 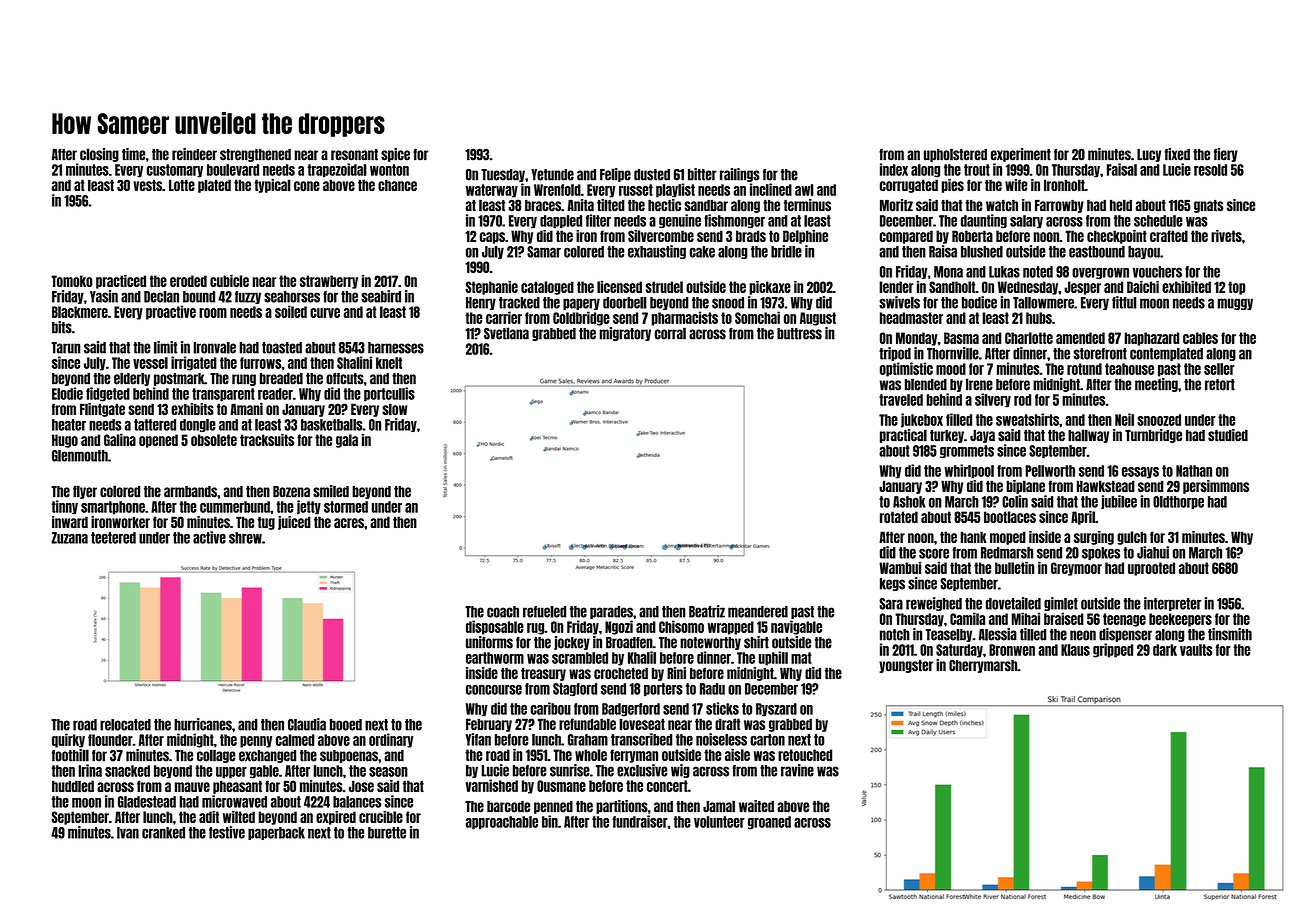 I want to click on groaned, so click(x=769, y=823).
